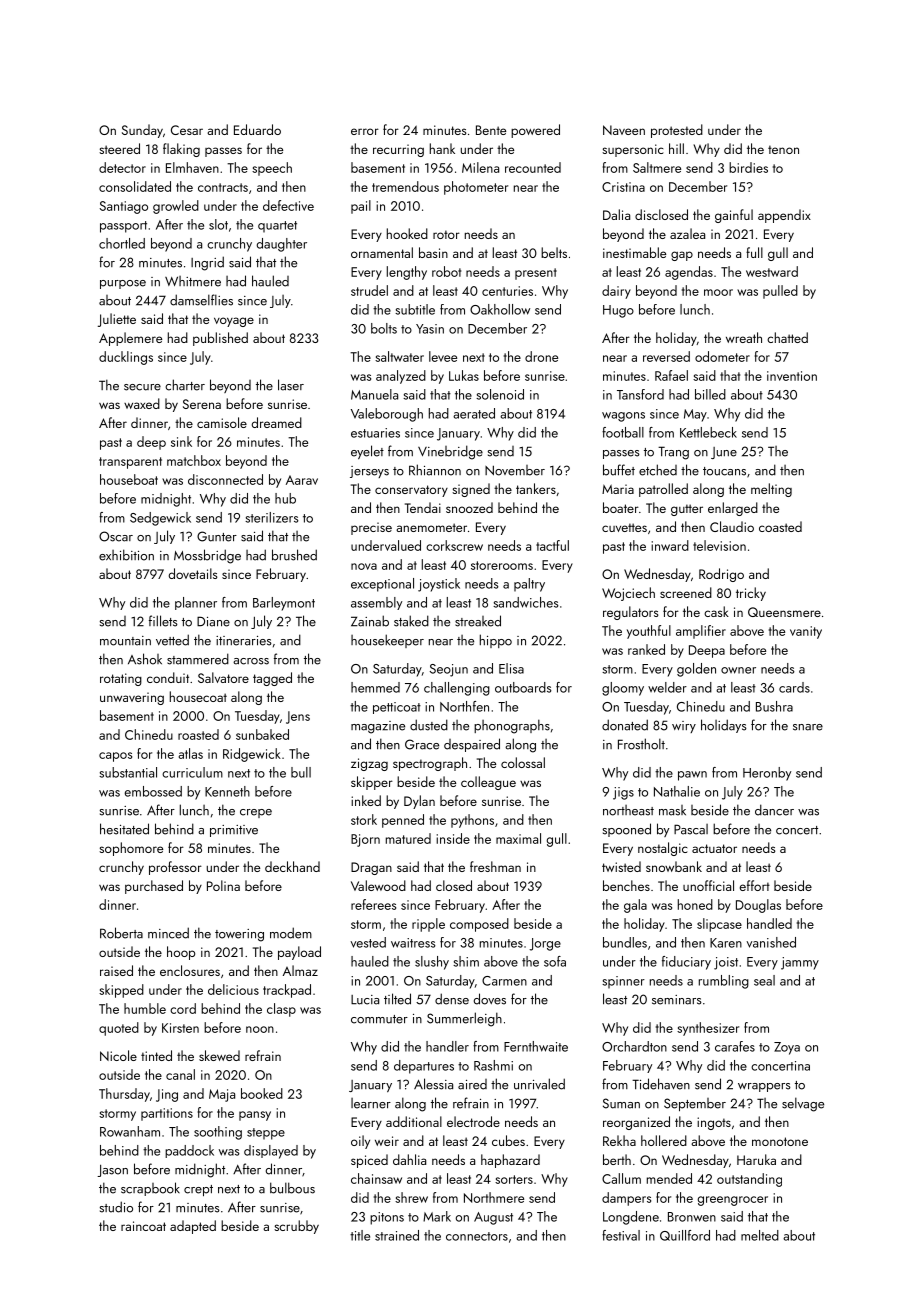  I want to click on scrapbook, so click(150, 1189).
